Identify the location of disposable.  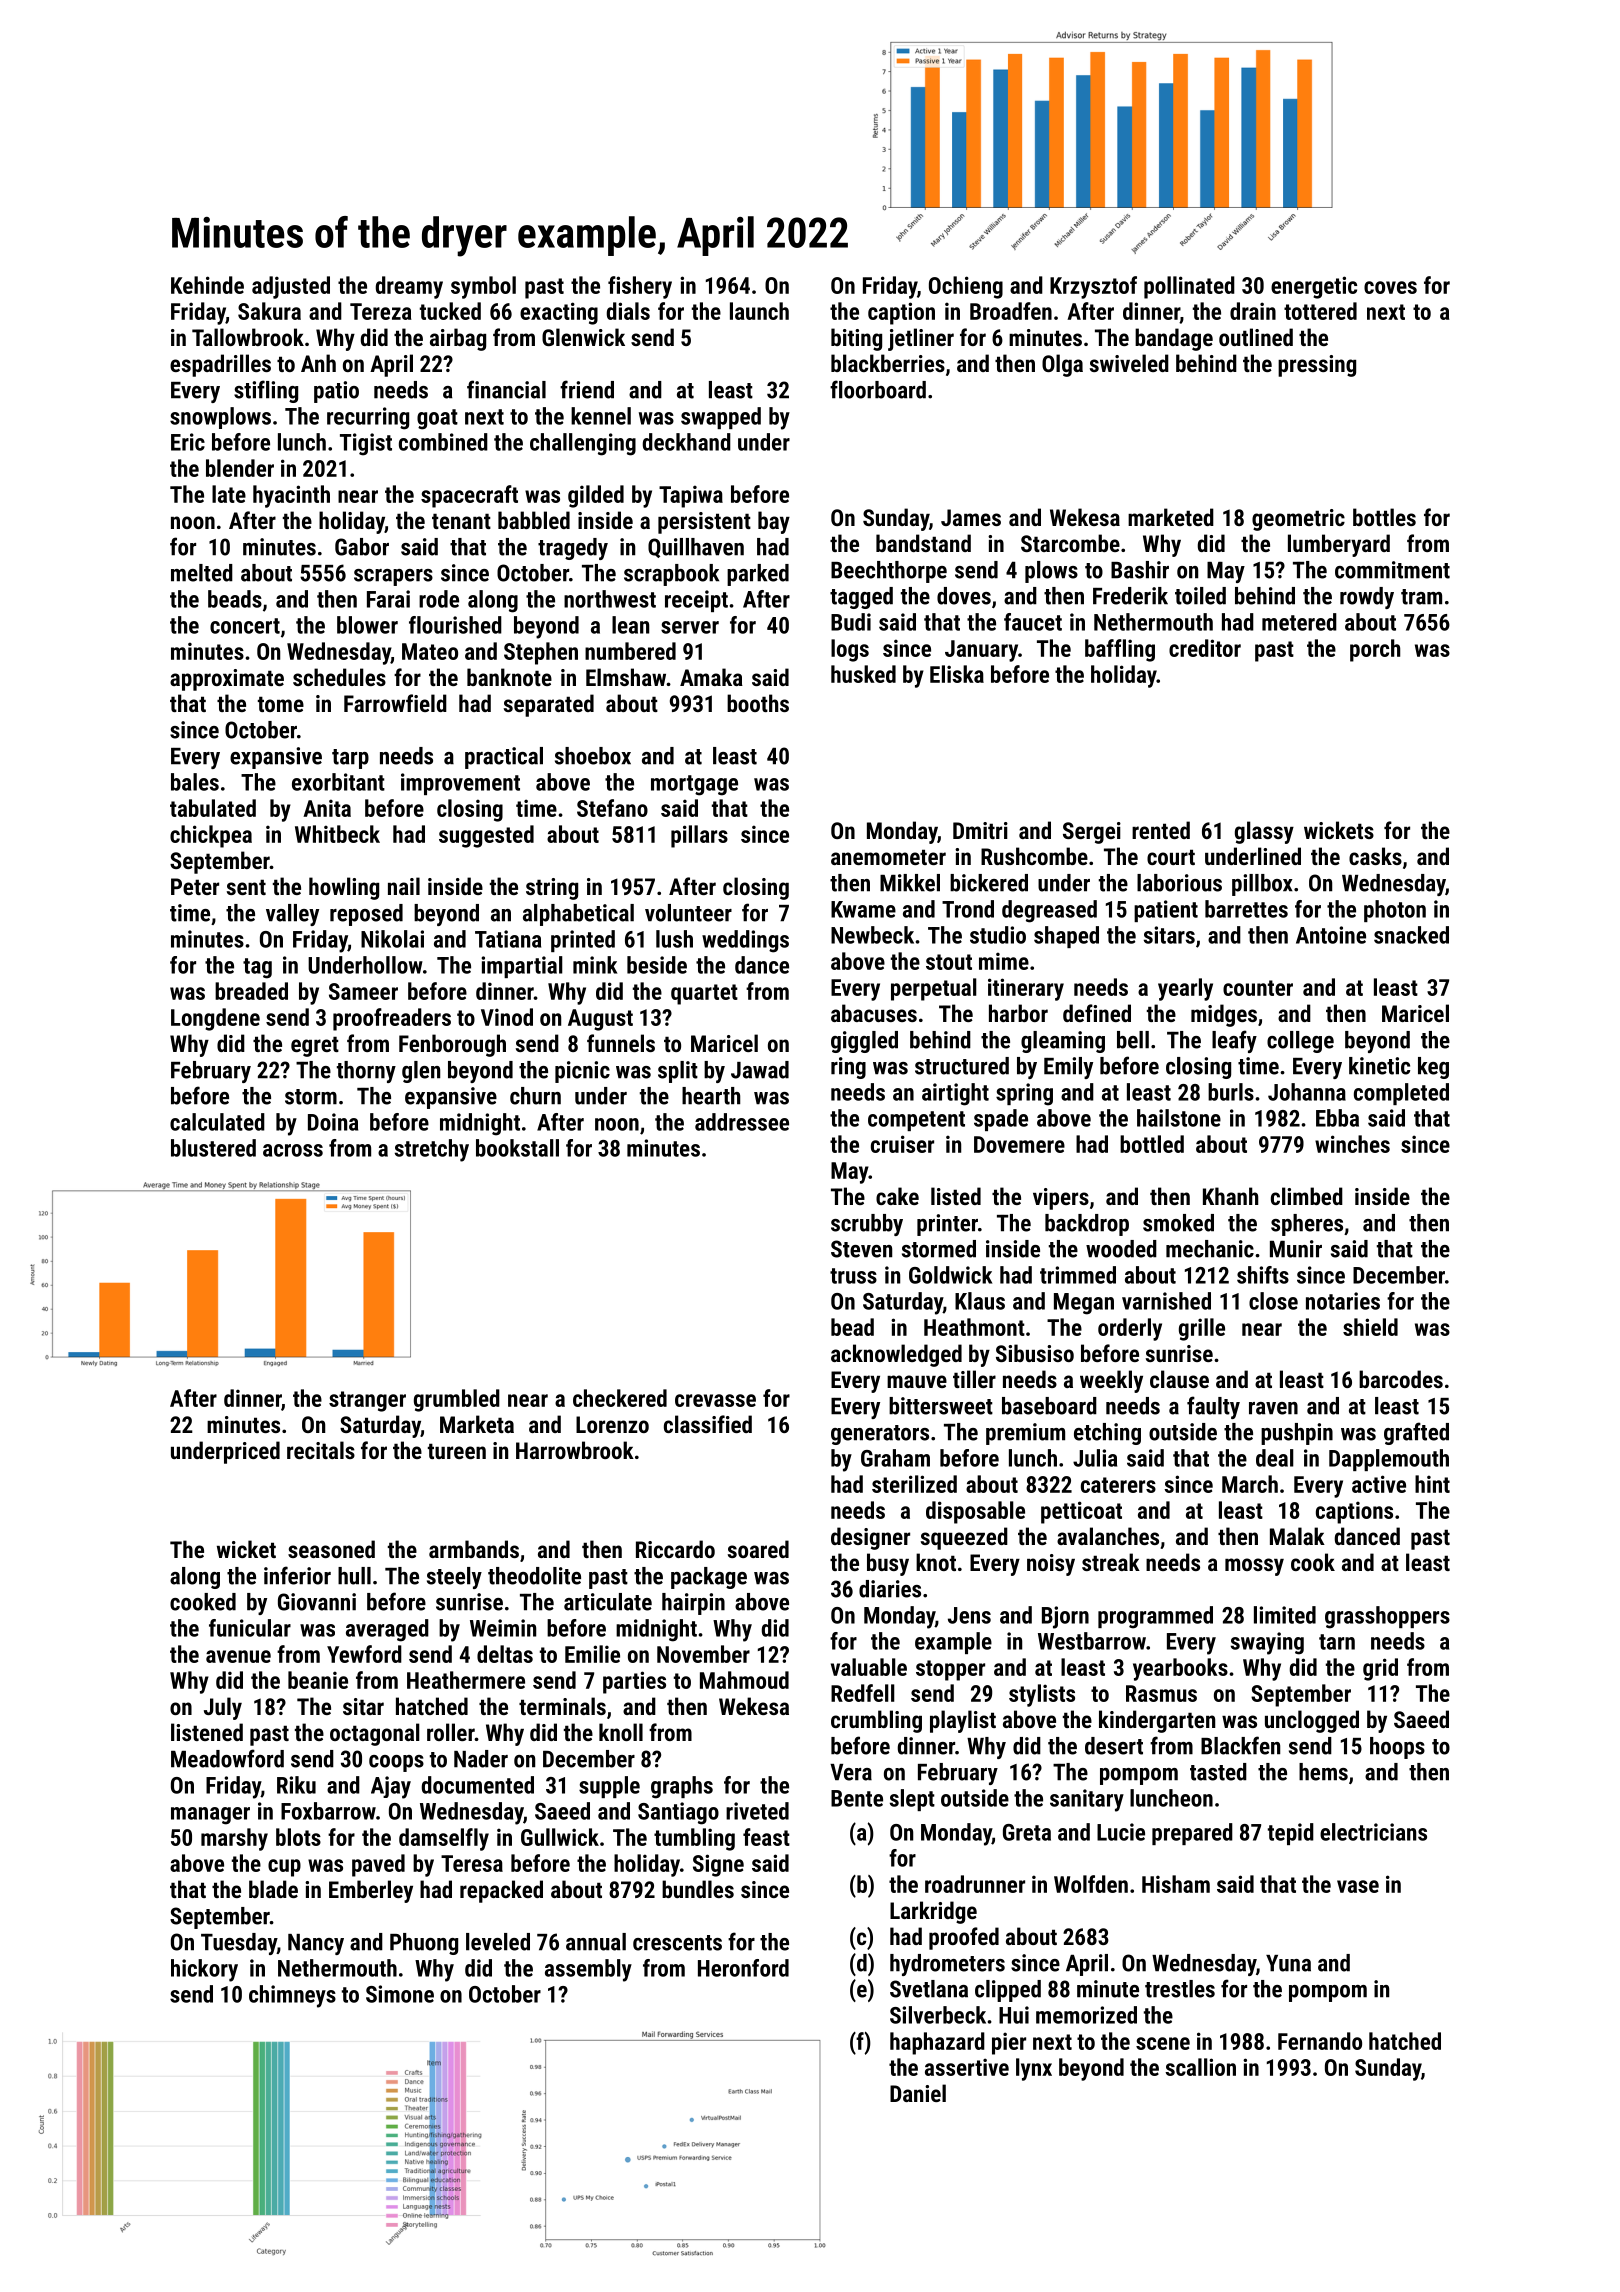
(975, 1512).
